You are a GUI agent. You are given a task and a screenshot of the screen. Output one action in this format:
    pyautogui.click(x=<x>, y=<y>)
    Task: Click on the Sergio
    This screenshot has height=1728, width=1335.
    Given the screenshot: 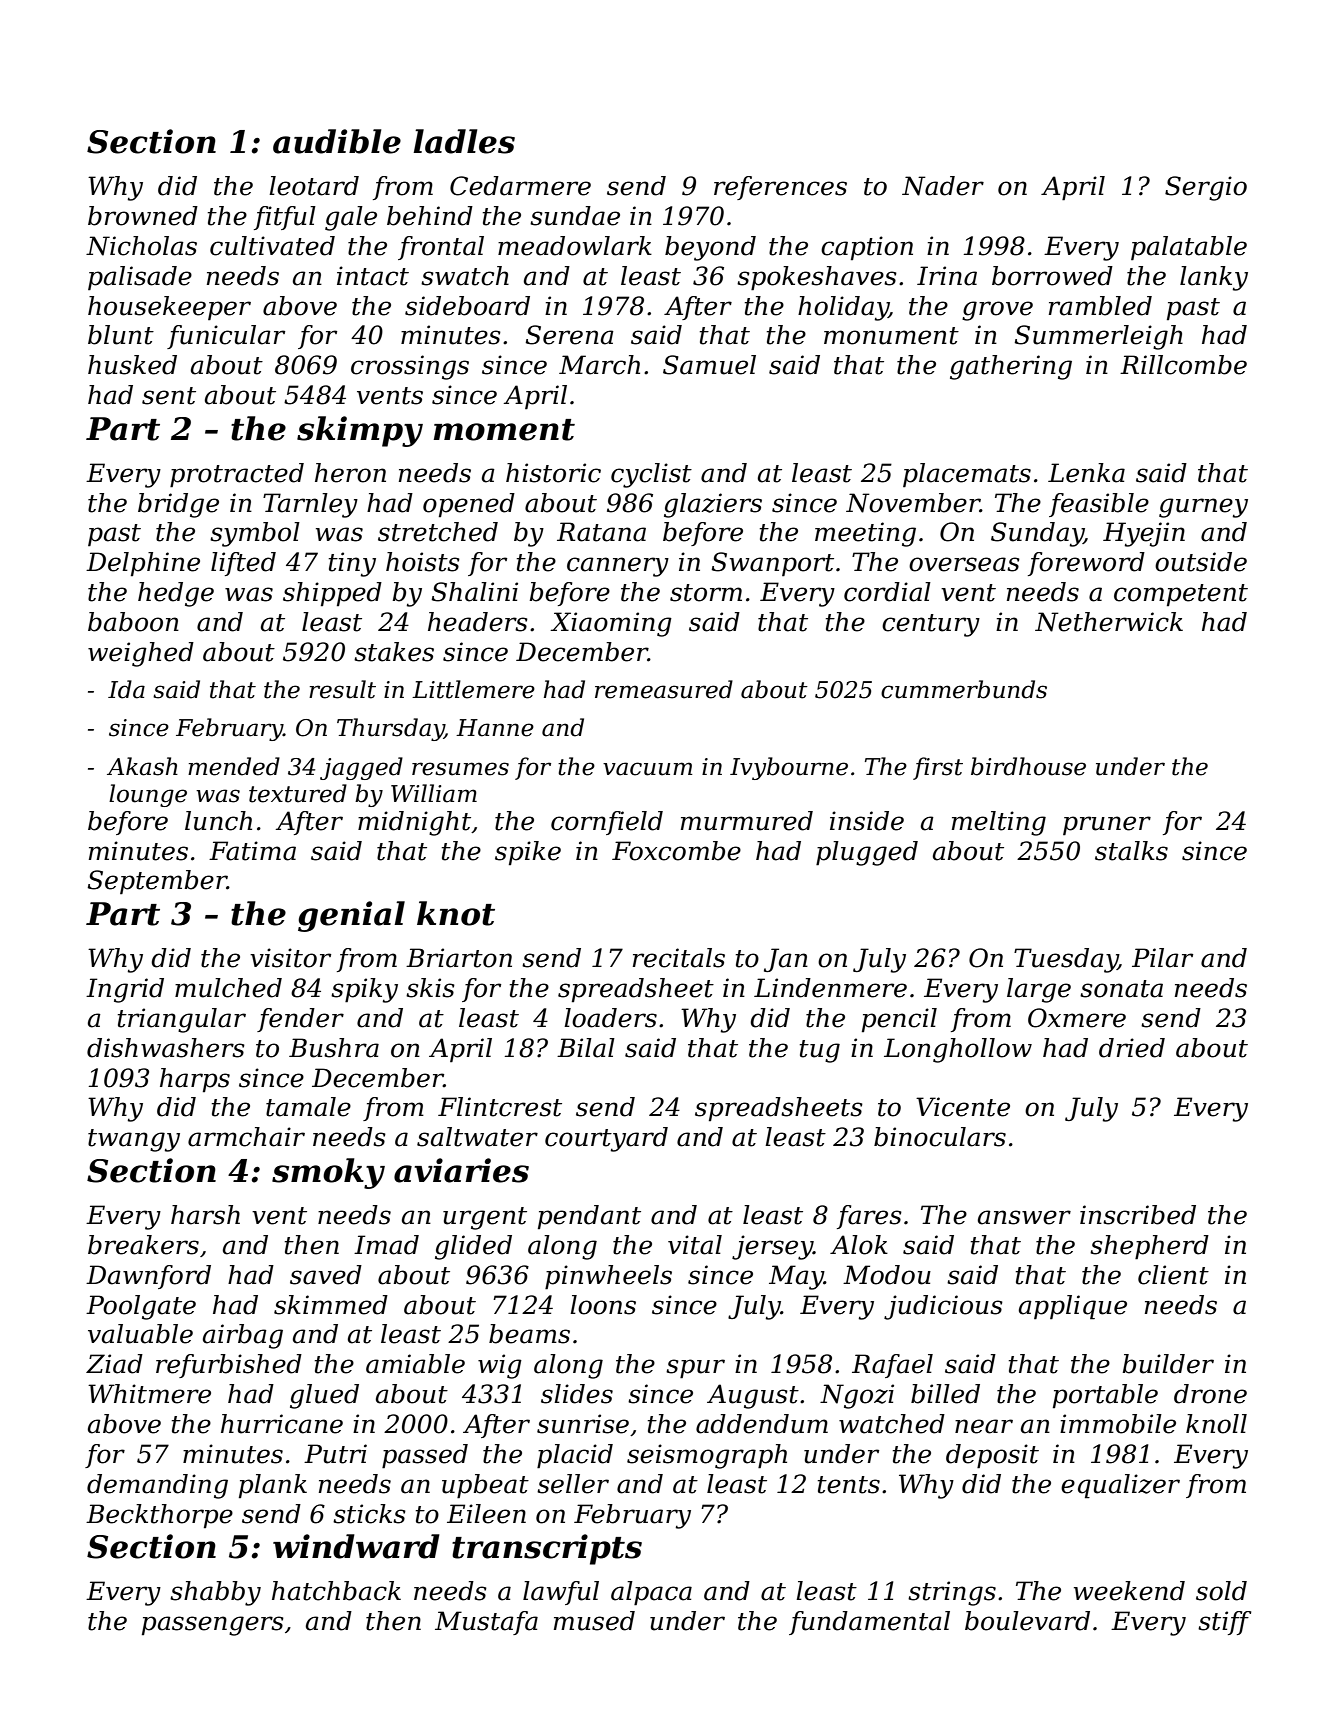 What is the action you would take?
    pyautogui.click(x=1206, y=188)
